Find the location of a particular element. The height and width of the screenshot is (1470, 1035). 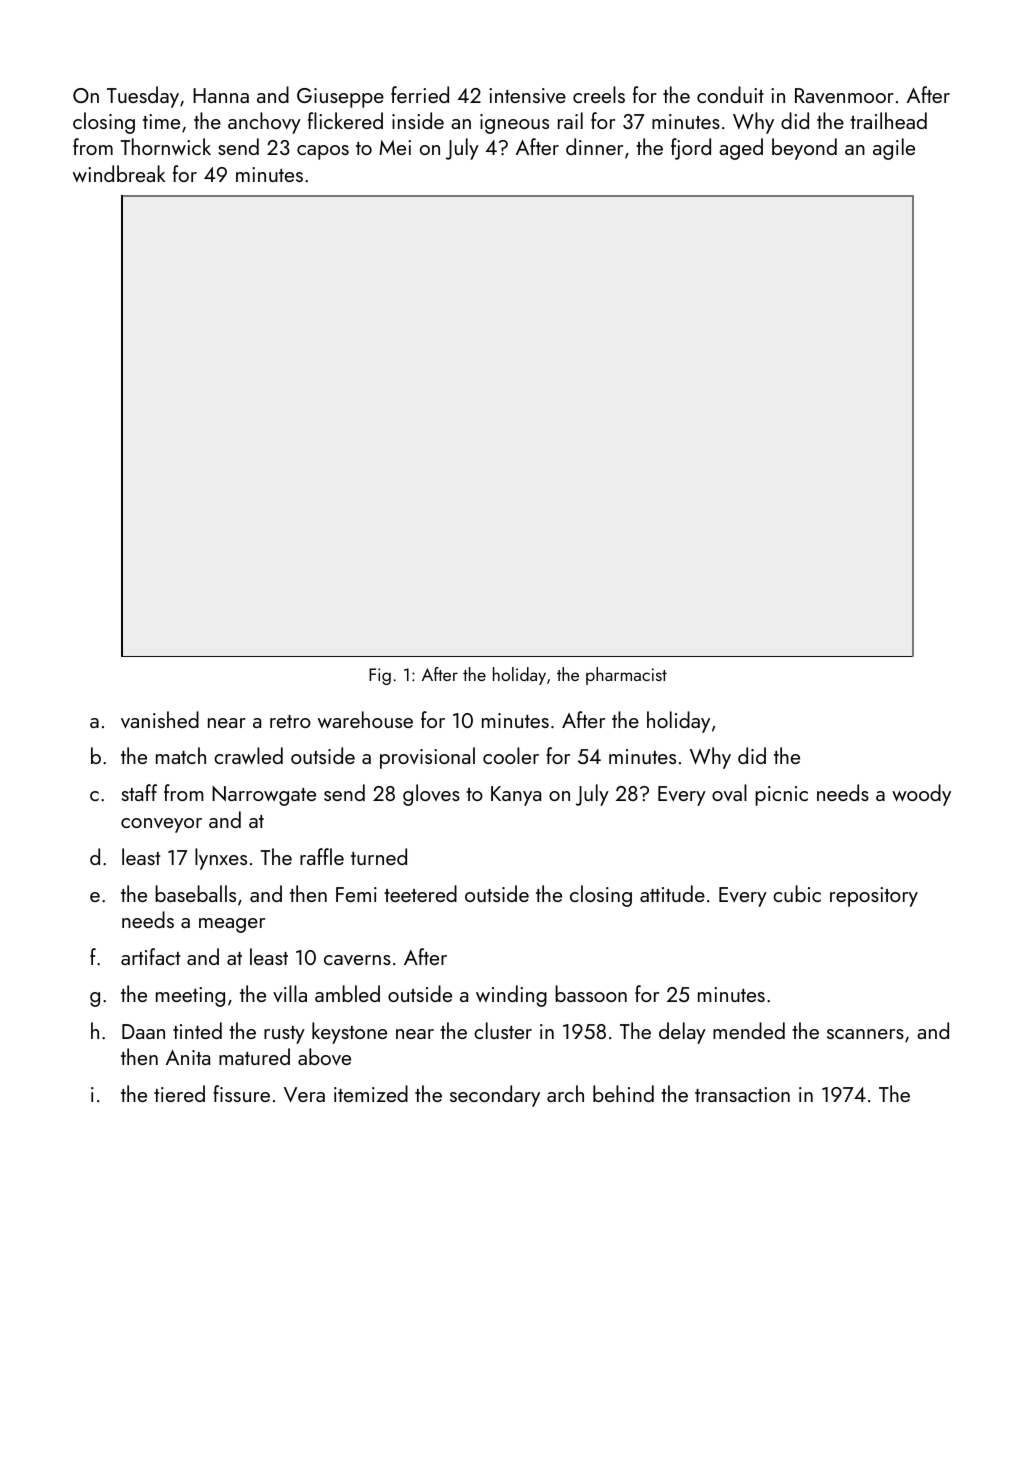

pharmacist is located at coordinates (626, 676).
